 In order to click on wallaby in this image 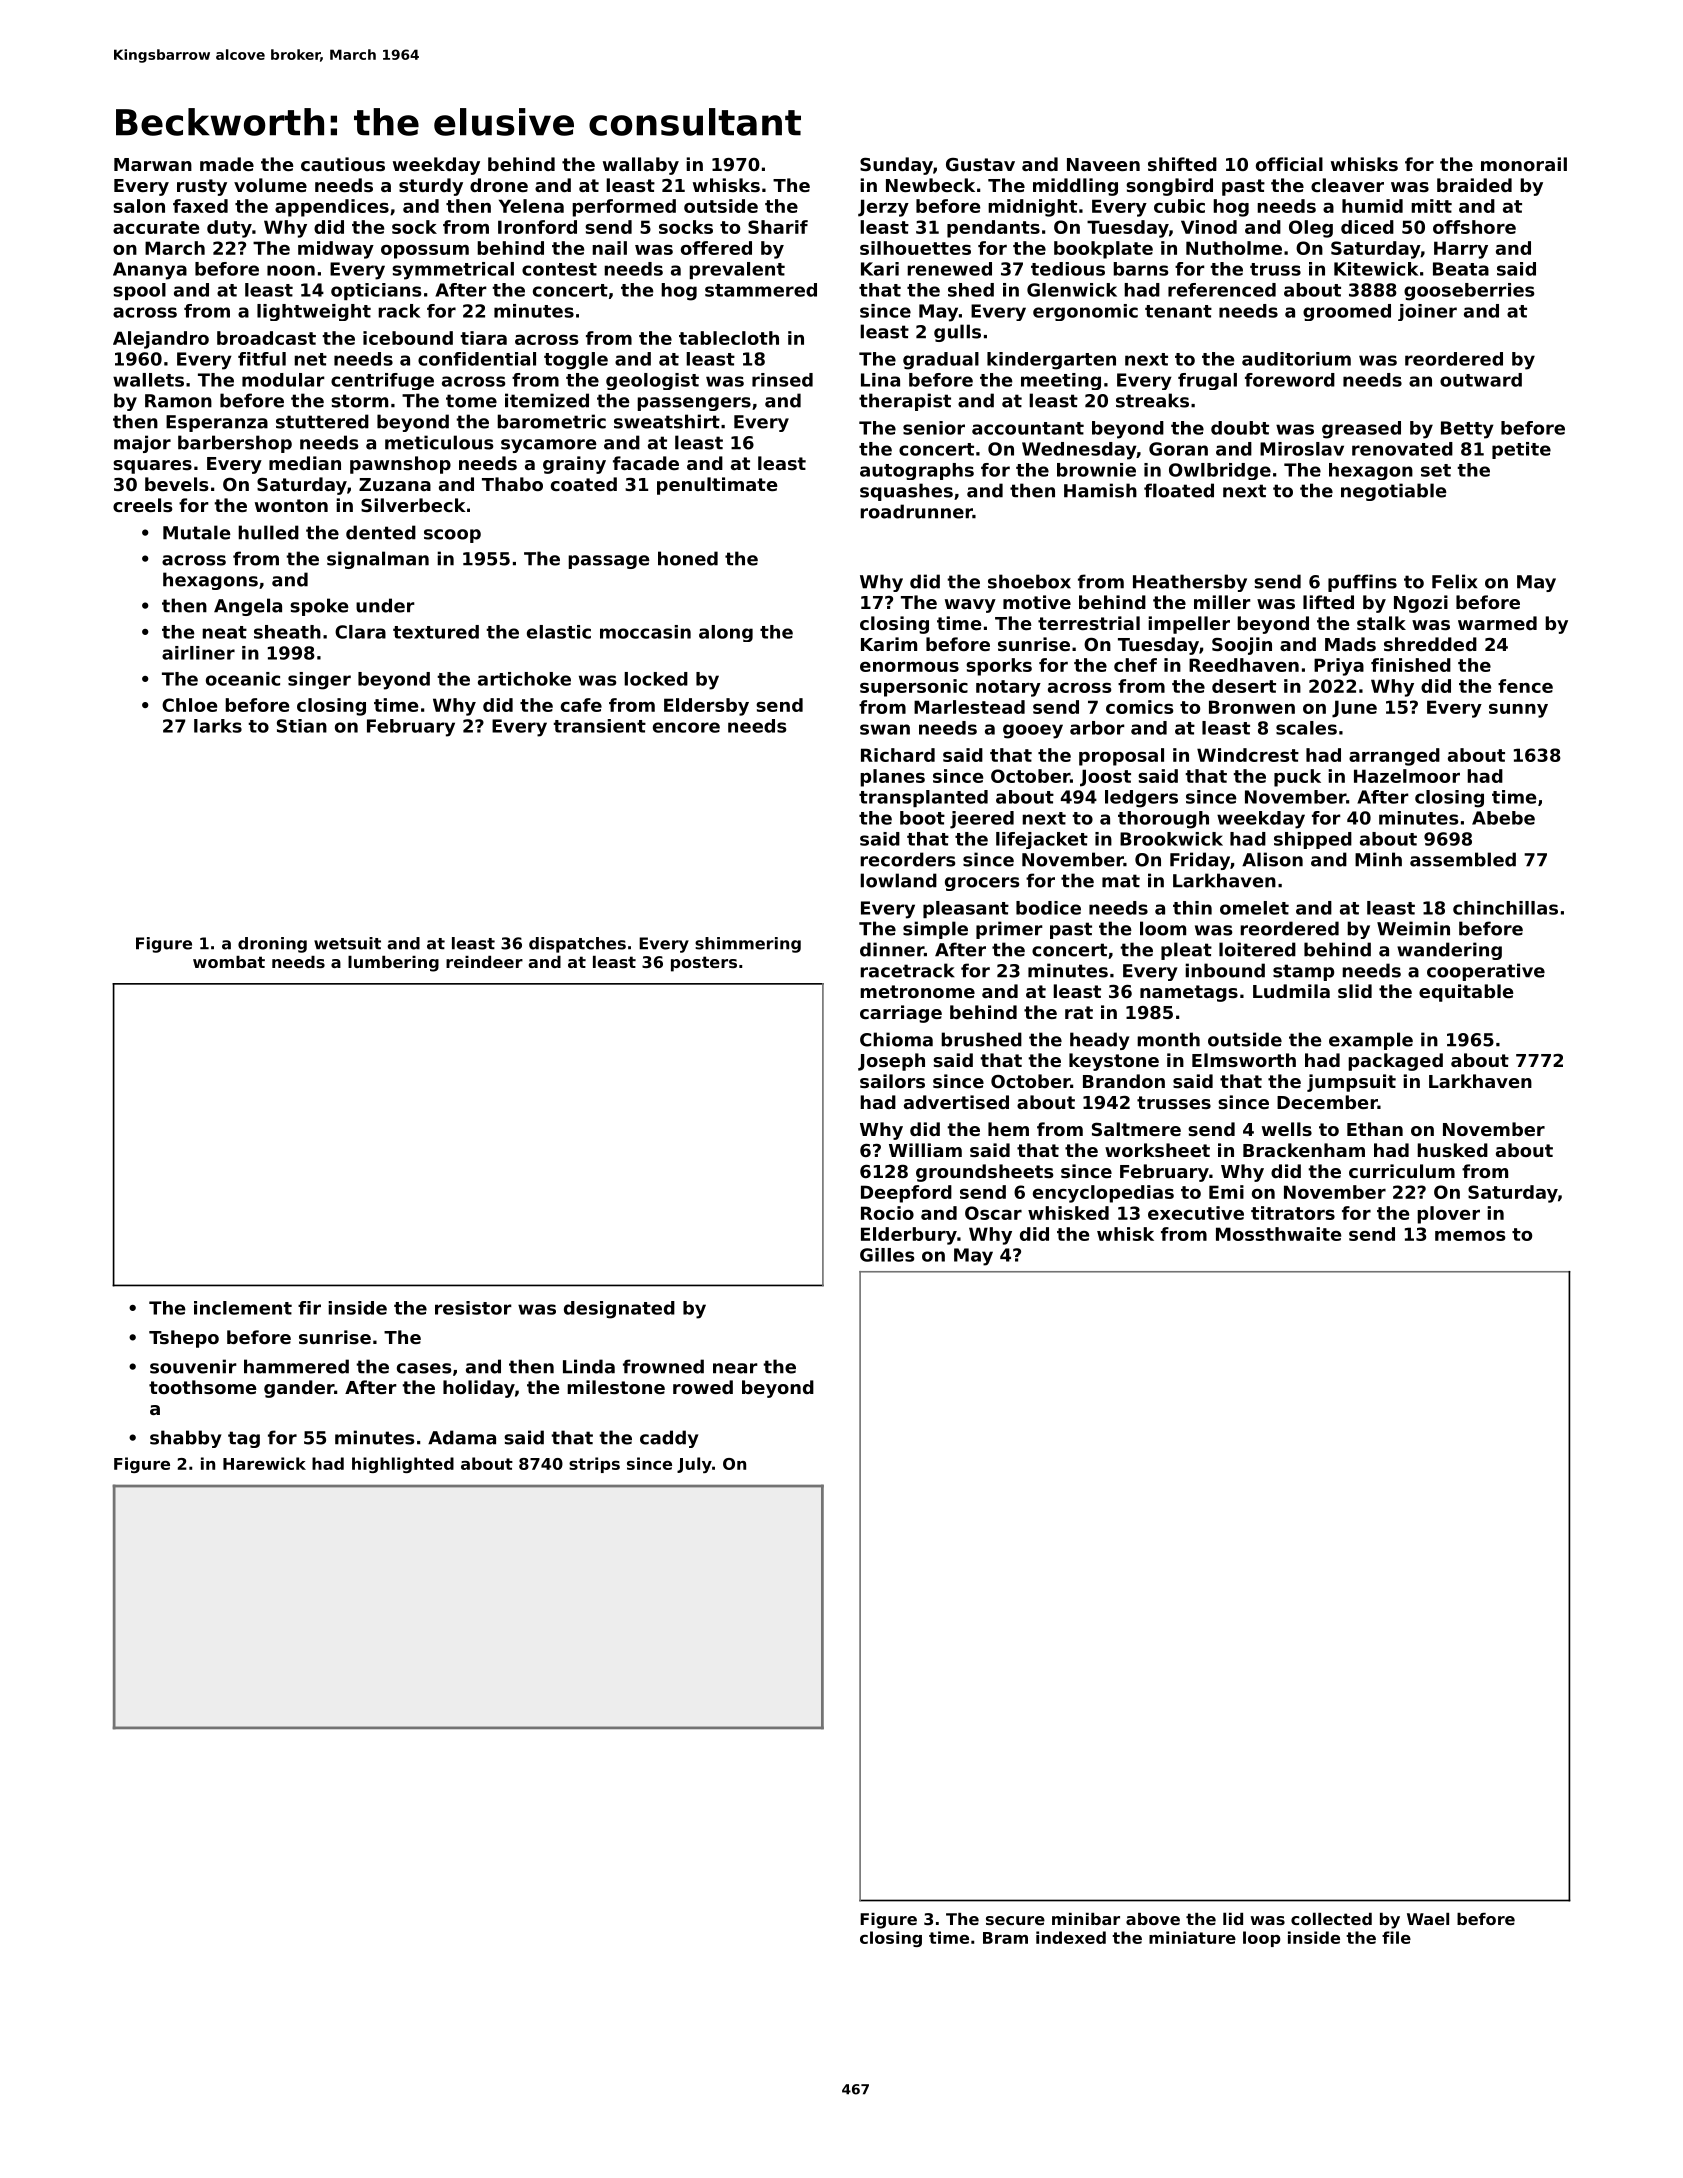, I will do `click(641, 166)`.
